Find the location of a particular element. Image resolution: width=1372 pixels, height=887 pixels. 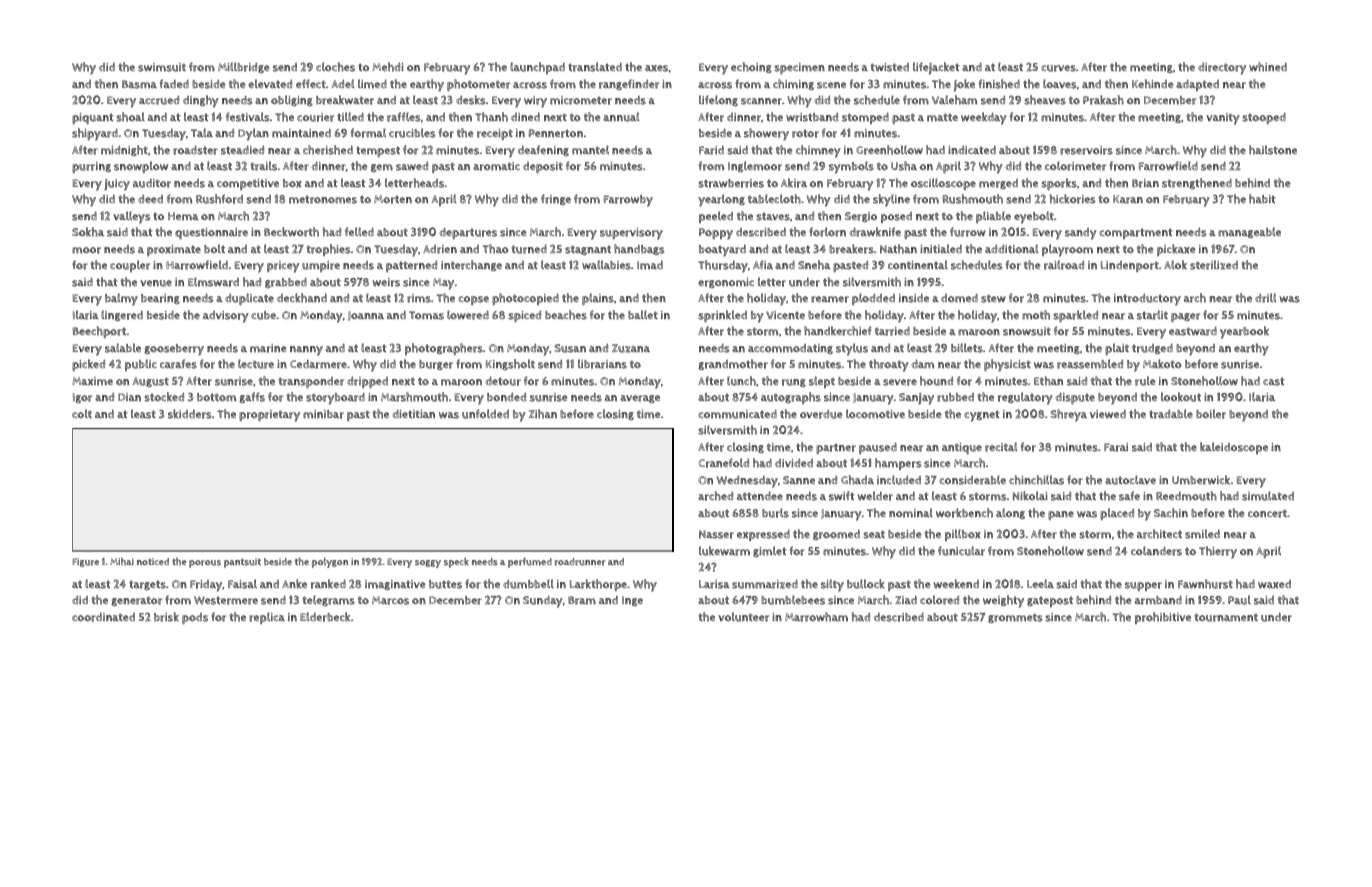

Ghada is located at coordinates (857, 480).
